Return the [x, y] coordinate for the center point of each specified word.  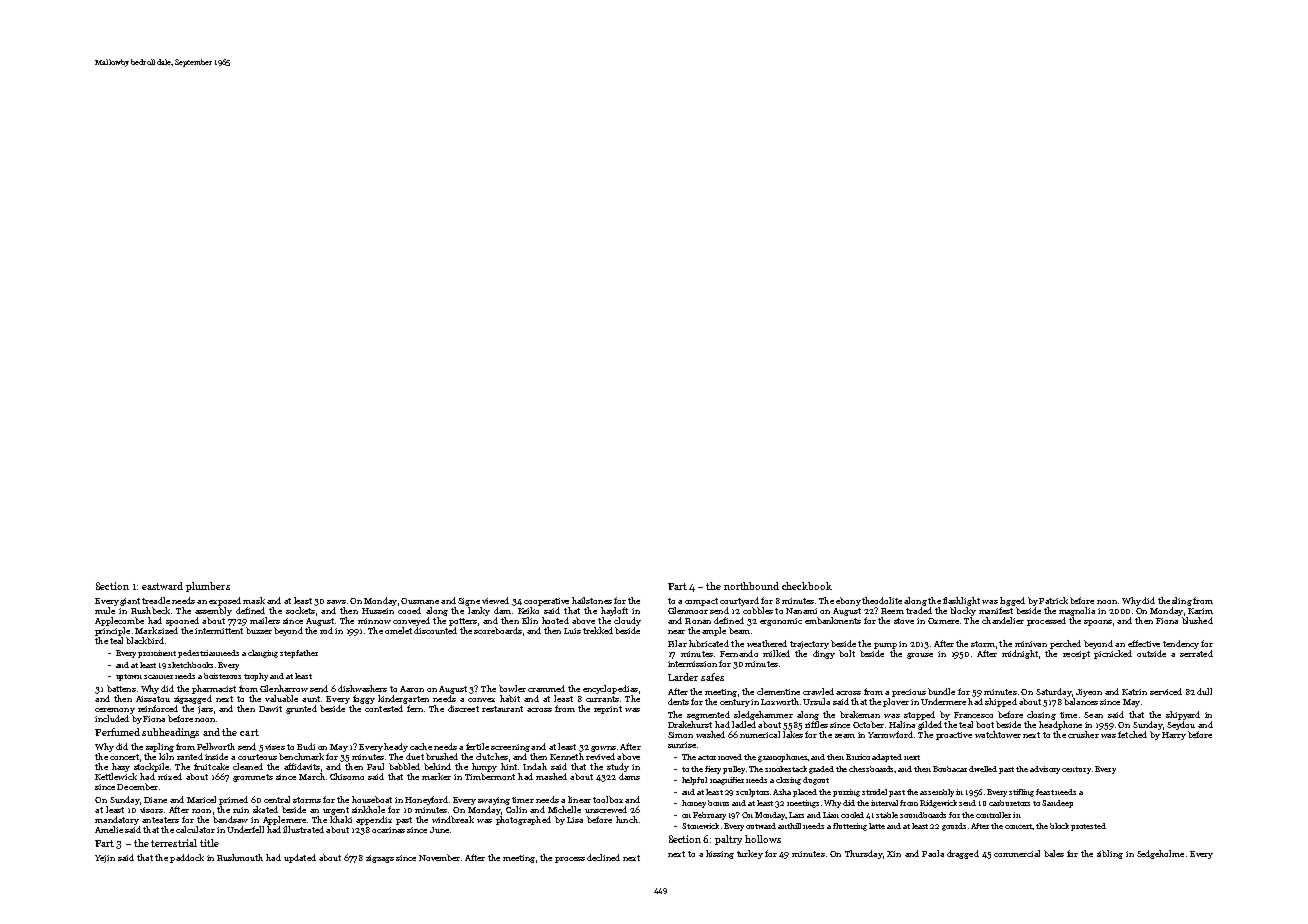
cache [421, 746]
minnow [374, 621]
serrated [1196, 653]
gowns [603, 749]
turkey [750, 854]
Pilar [677, 643]
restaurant [502, 709]
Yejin [105, 859]
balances [1081, 701]
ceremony [115, 711]
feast [1045, 792]
